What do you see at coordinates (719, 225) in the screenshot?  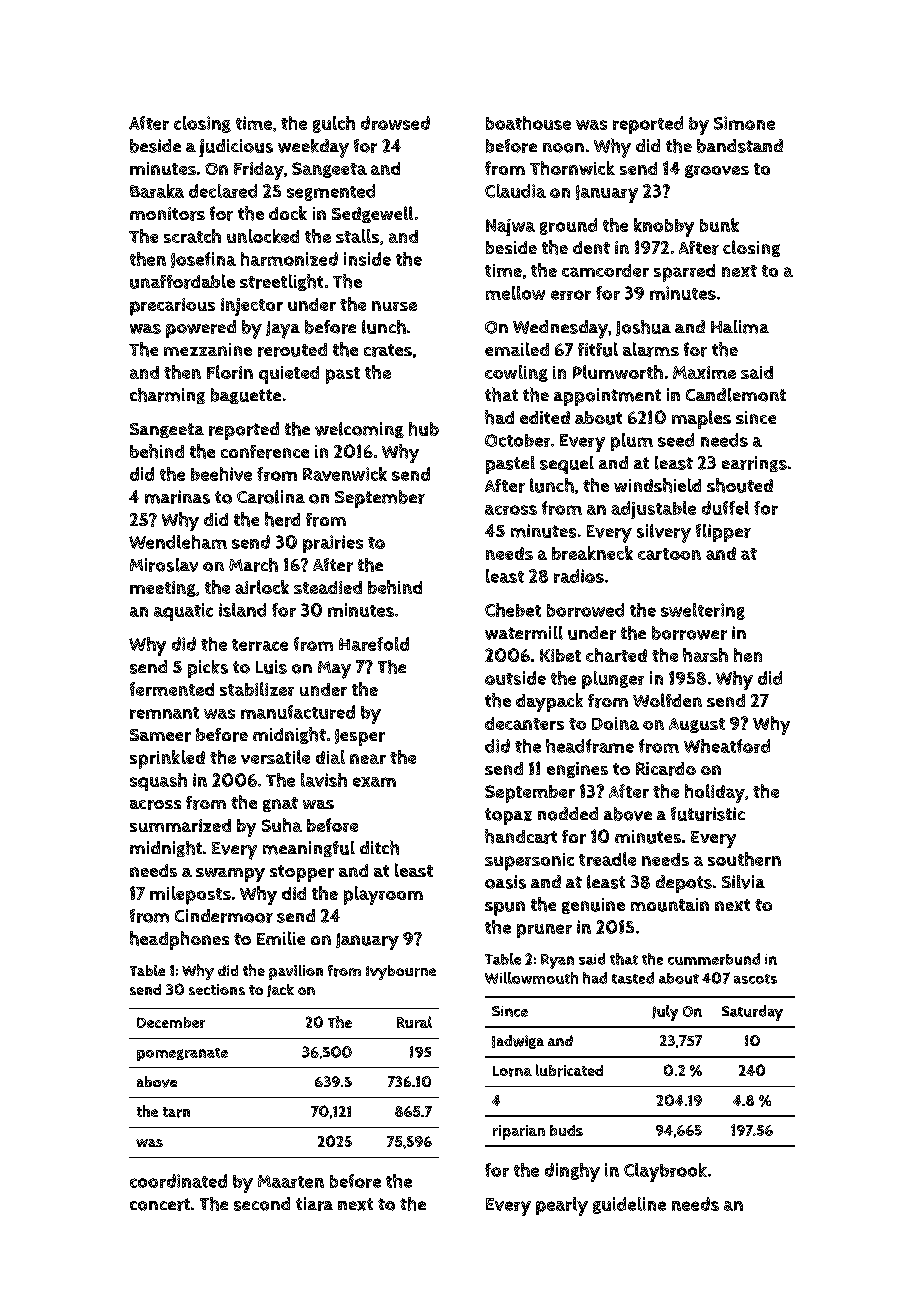 I see `bunk` at bounding box center [719, 225].
